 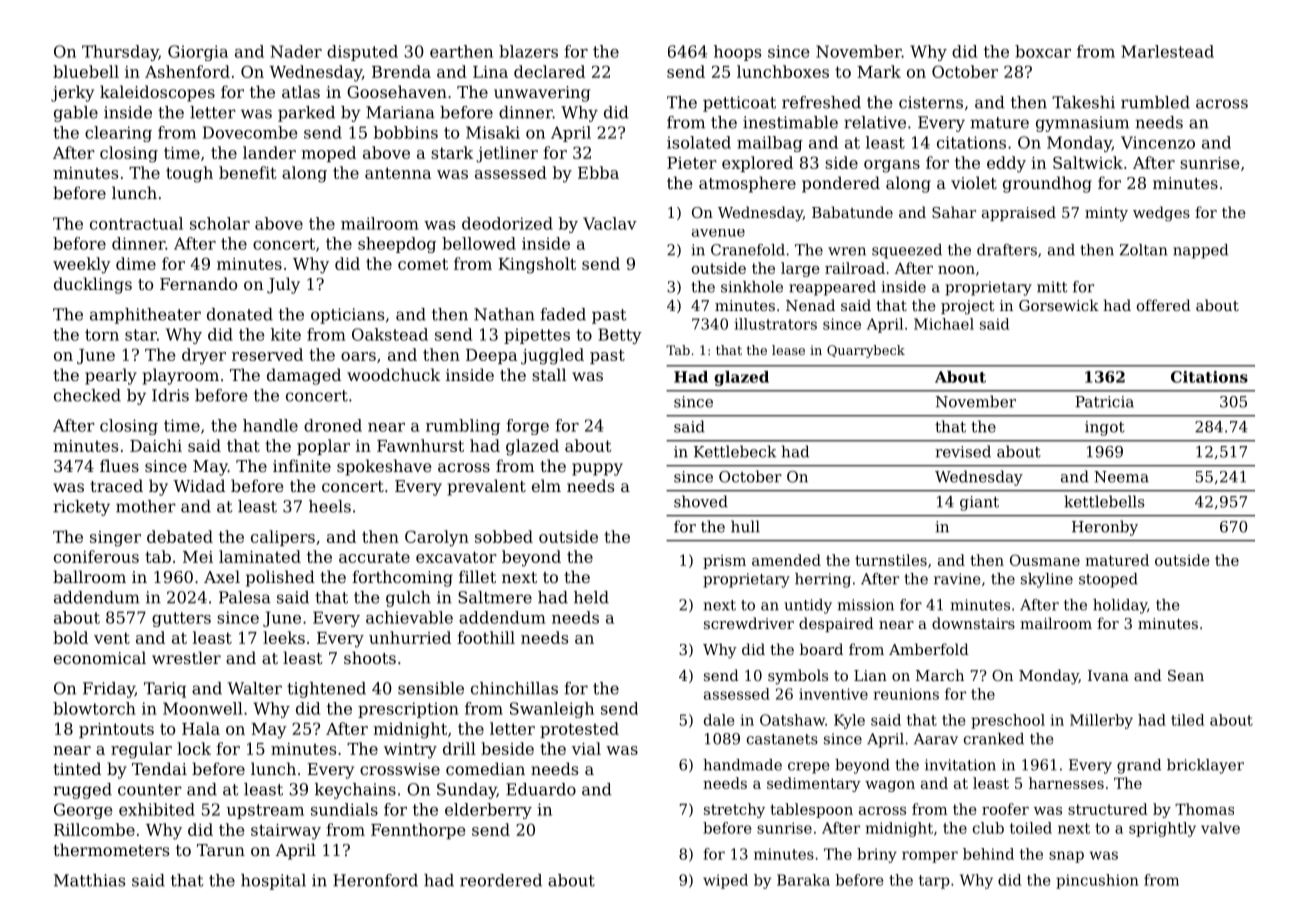 What do you see at coordinates (597, 469) in the screenshot?
I see `puppy` at bounding box center [597, 469].
